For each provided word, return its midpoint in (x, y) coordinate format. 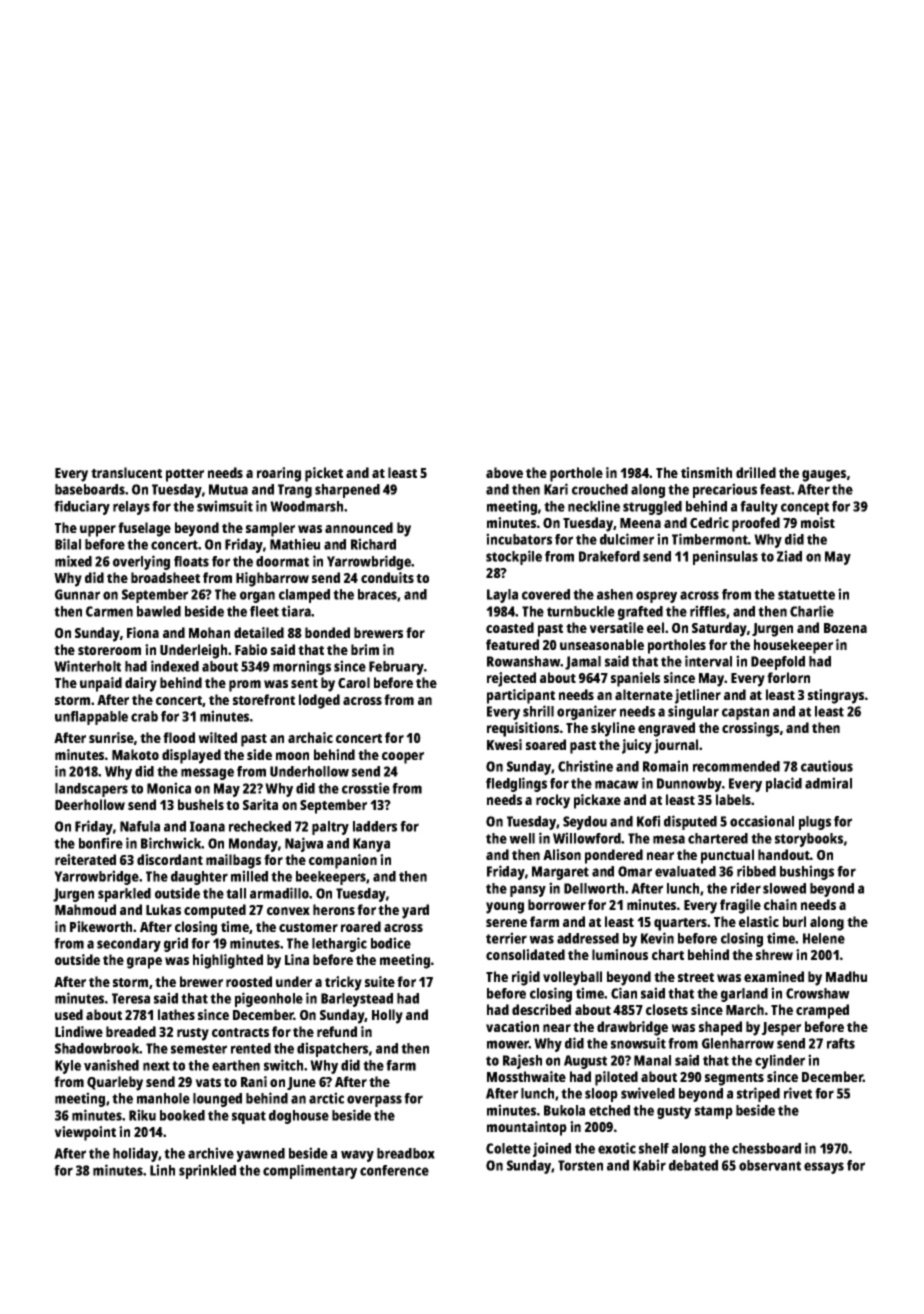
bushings (807, 872)
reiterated (85, 859)
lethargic (339, 944)
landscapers (91, 790)
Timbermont (710, 539)
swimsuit (225, 506)
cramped (822, 1011)
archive (211, 1153)
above (504, 472)
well (522, 838)
